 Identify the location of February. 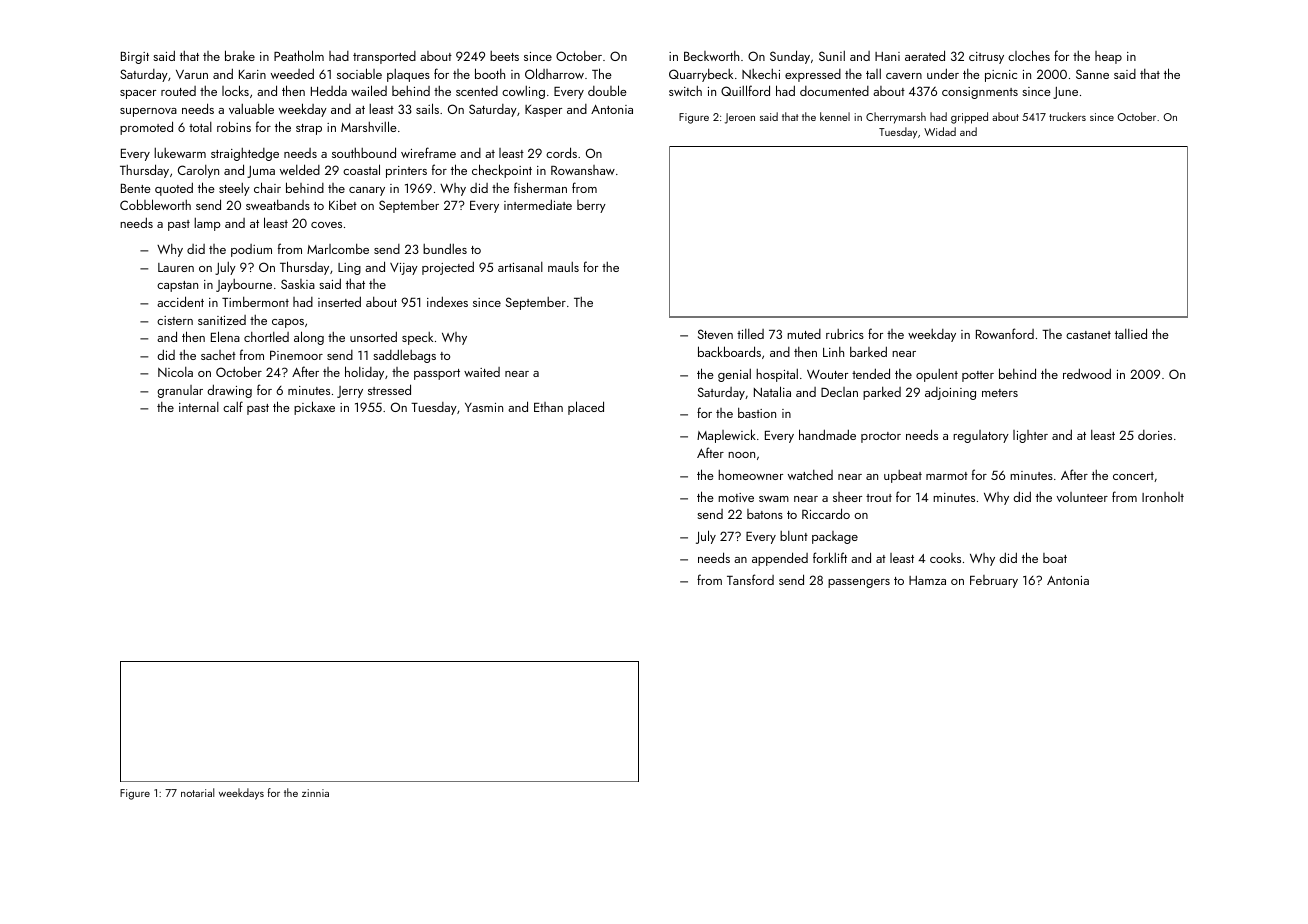
(994, 581).
